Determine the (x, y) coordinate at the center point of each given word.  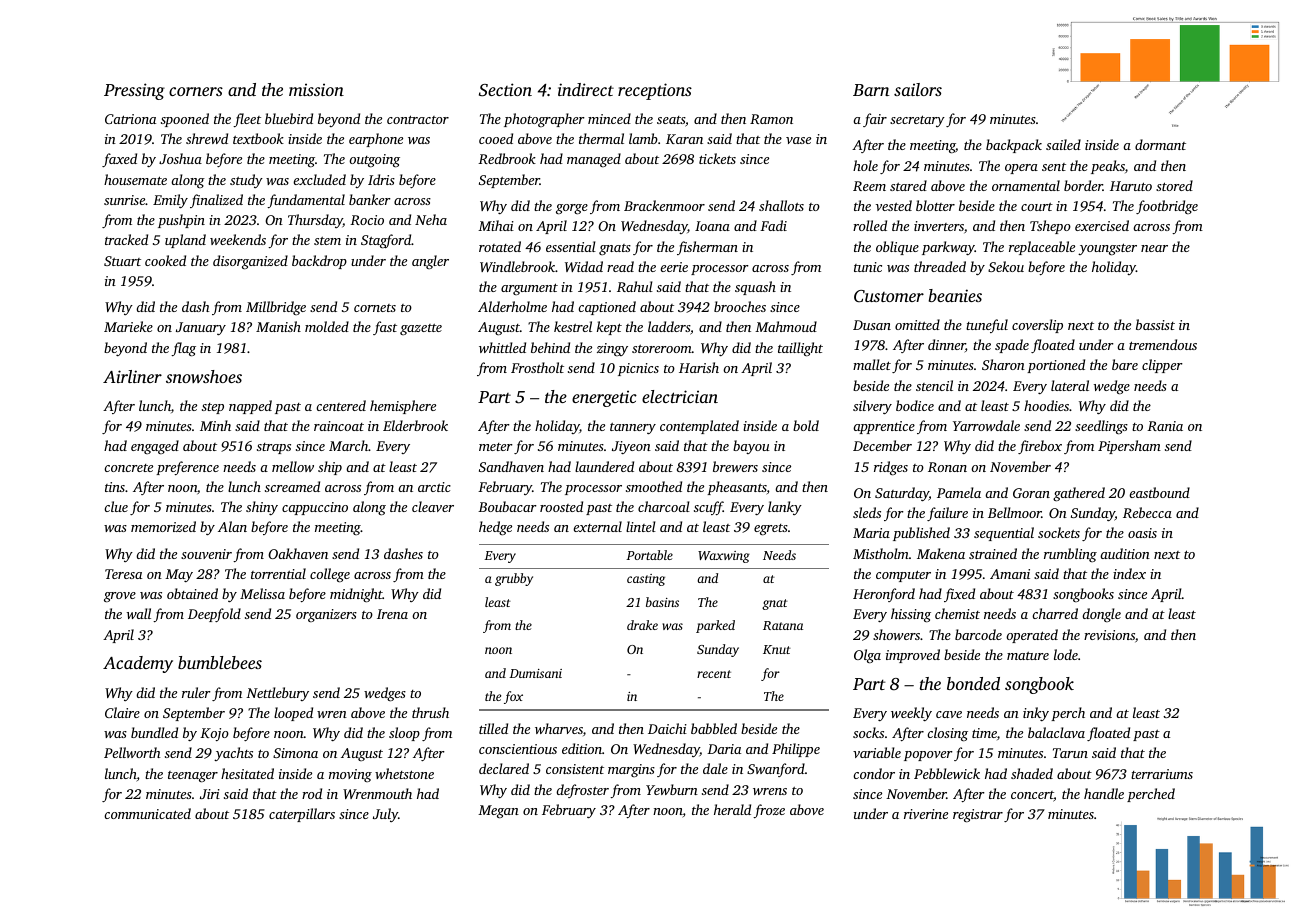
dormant (1160, 144)
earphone (376, 140)
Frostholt (537, 367)
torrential (278, 573)
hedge (495, 528)
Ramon (771, 119)
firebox (1040, 447)
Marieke (128, 326)
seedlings (1101, 427)
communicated (147, 813)
